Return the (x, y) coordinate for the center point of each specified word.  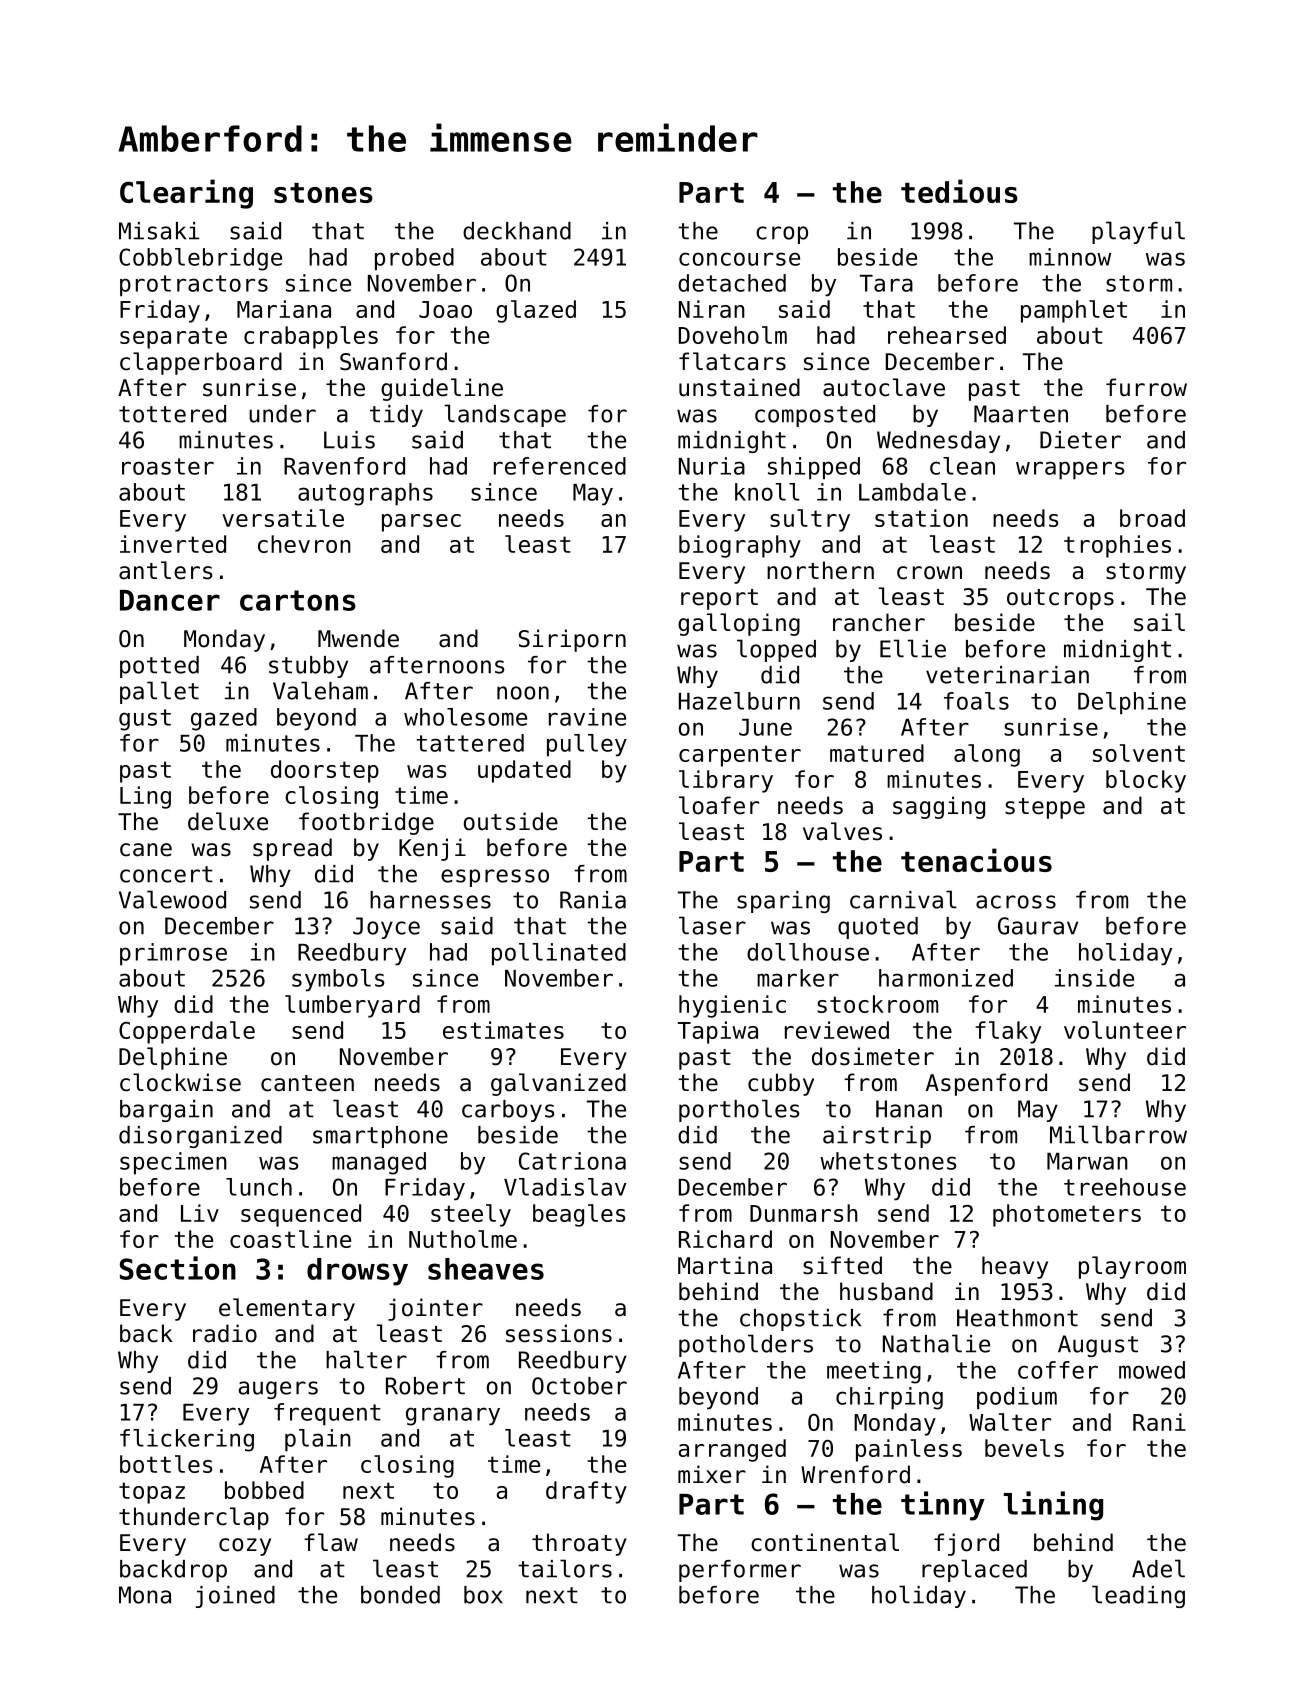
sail (1159, 622)
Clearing (186, 194)
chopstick (800, 1320)
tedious (959, 191)
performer (740, 1571)
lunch (259, 1187)
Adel (1158, 1568)
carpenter (740, 756)
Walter (1010, 1422)
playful (1138, 232)
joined (235, 1597)
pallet (159, 692)
